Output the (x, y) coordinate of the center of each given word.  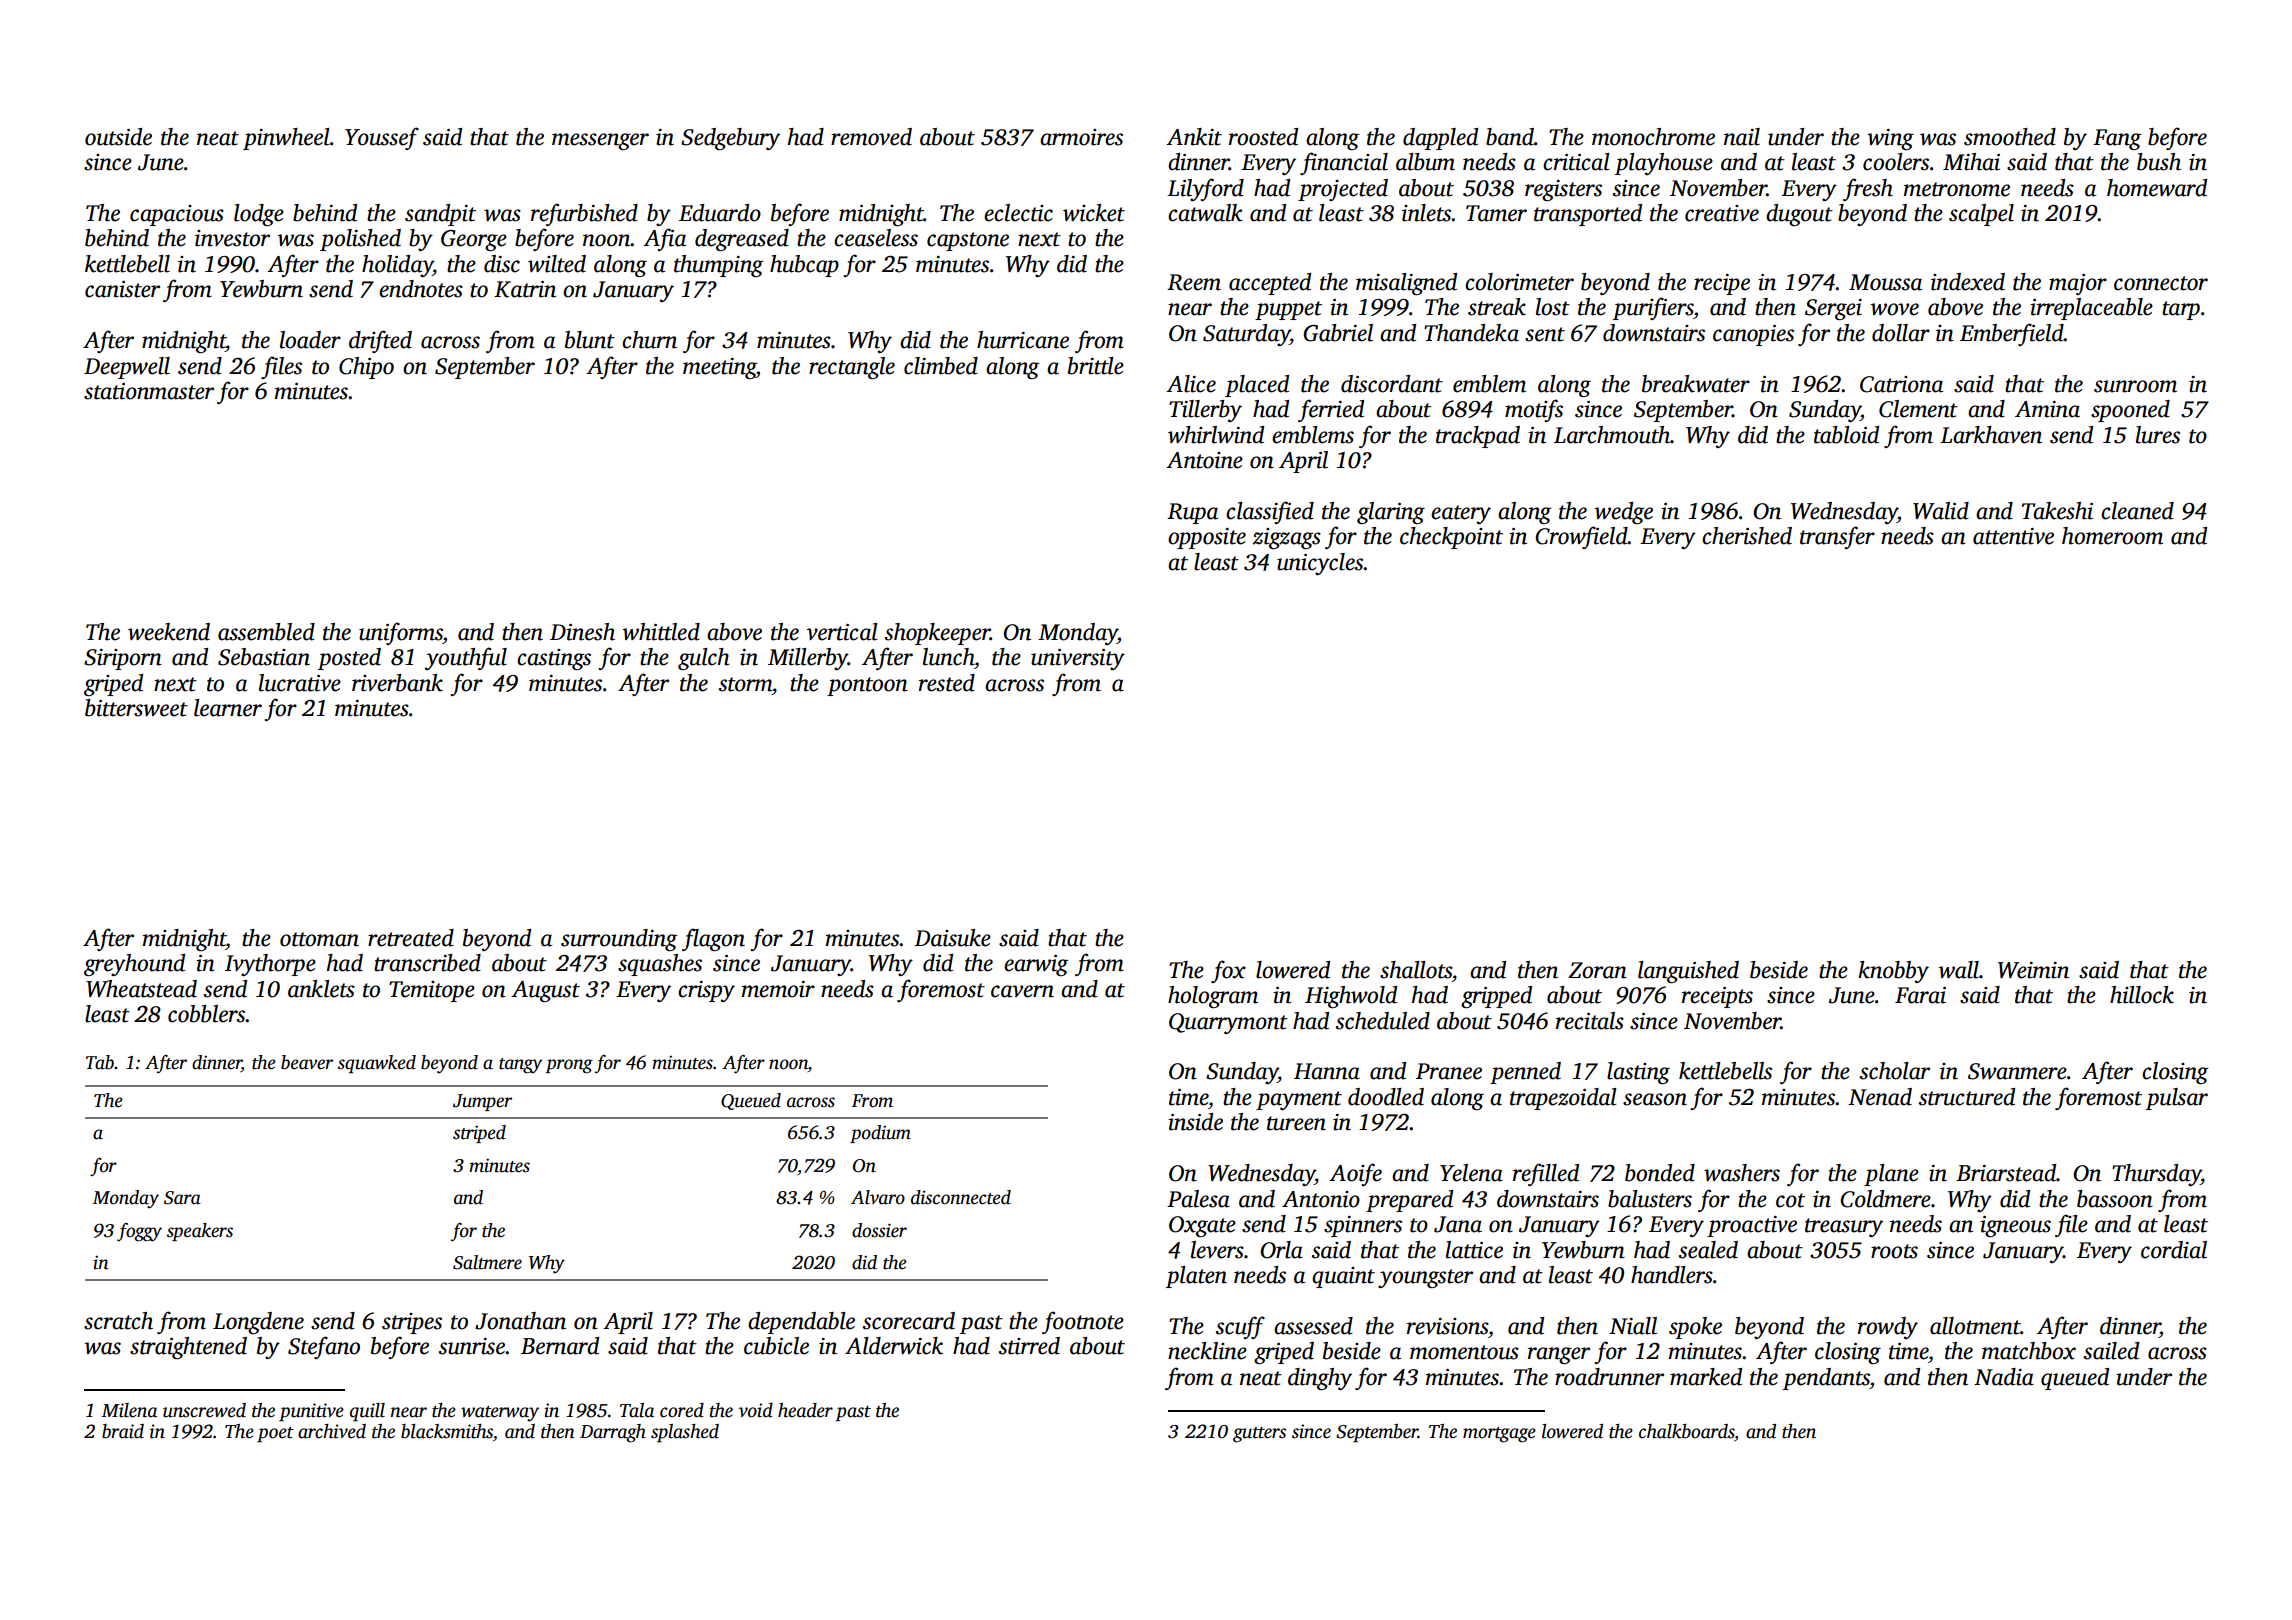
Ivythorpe (270, 965)
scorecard (909, 1321)
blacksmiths (447, 1431)
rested (947, 683)
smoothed (2010, 137)
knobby (1893, 972)
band (1510, 137)
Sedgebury (730, 139)
